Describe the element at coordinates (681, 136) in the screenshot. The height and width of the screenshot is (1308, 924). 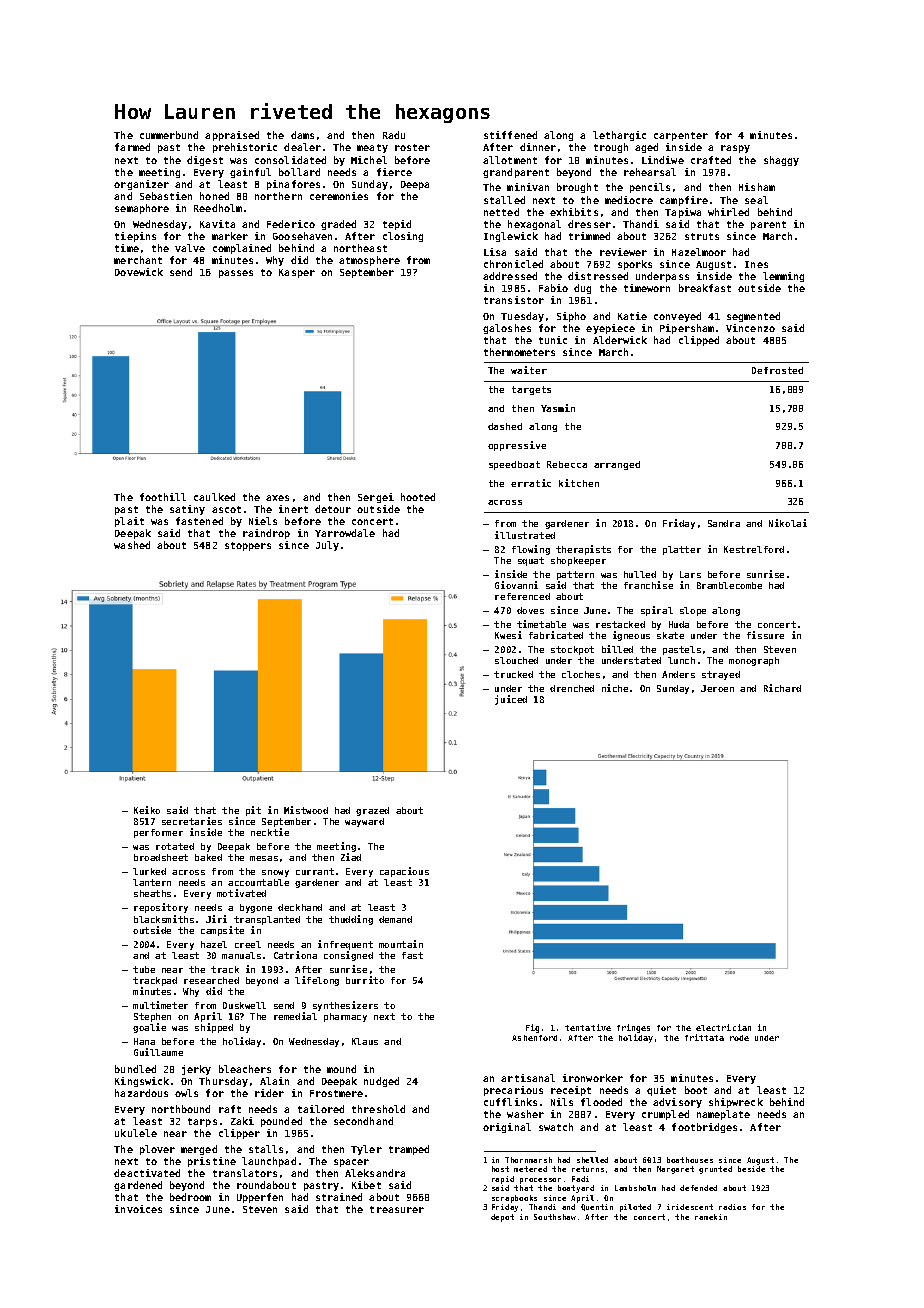
I see `carpenter` at that location.
